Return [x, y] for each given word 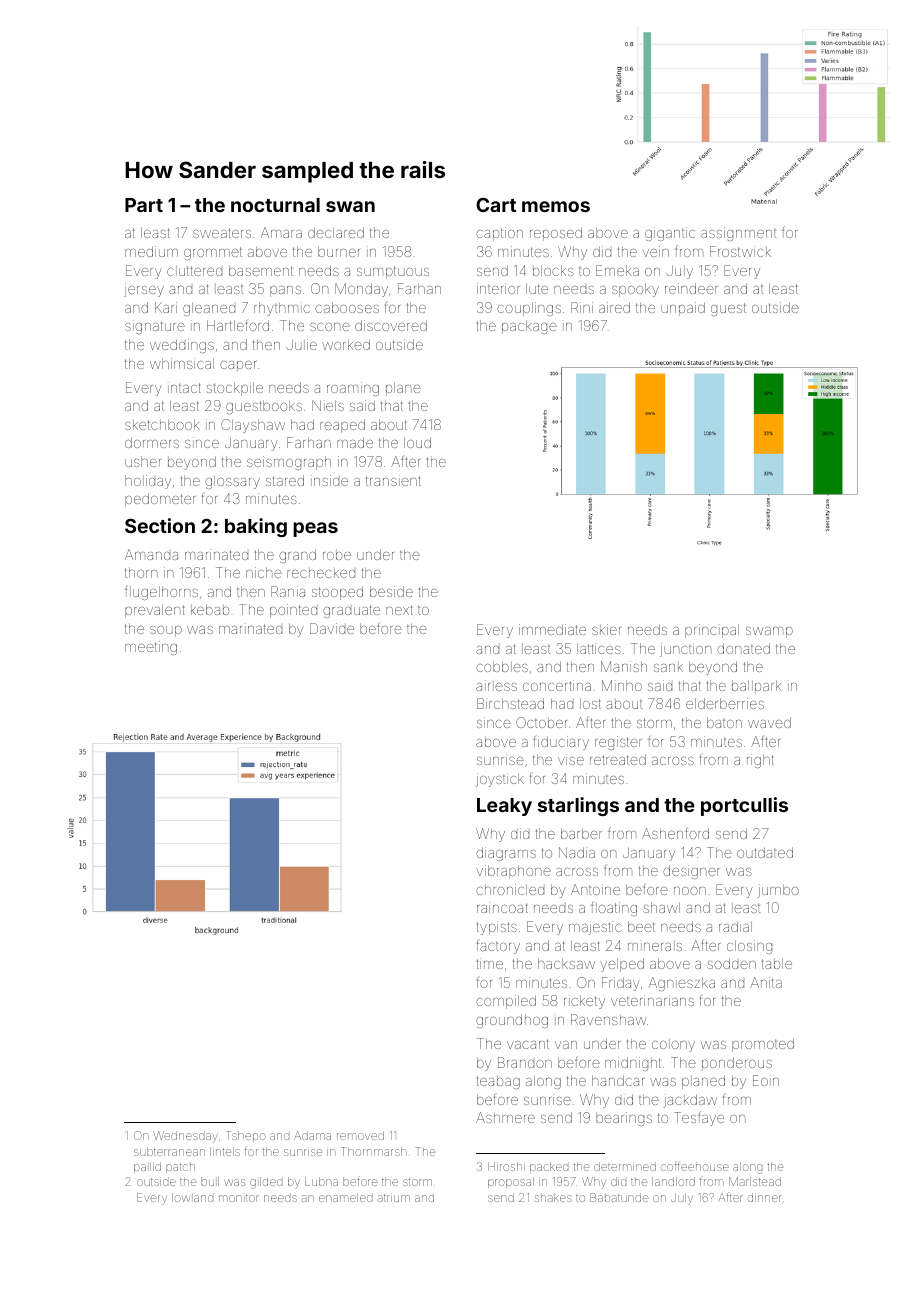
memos [556, 206]
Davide [332, 628]
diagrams [506, 854]
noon [690, 891]
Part [144, 205]
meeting [151, 648]
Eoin [766, 1080]
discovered [391, 325]
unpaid [683, 309]
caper [238, 366]
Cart [496, 204]
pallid [147, 1167]
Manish [624, 666]
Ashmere [505, 1117]
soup [166, 631]
